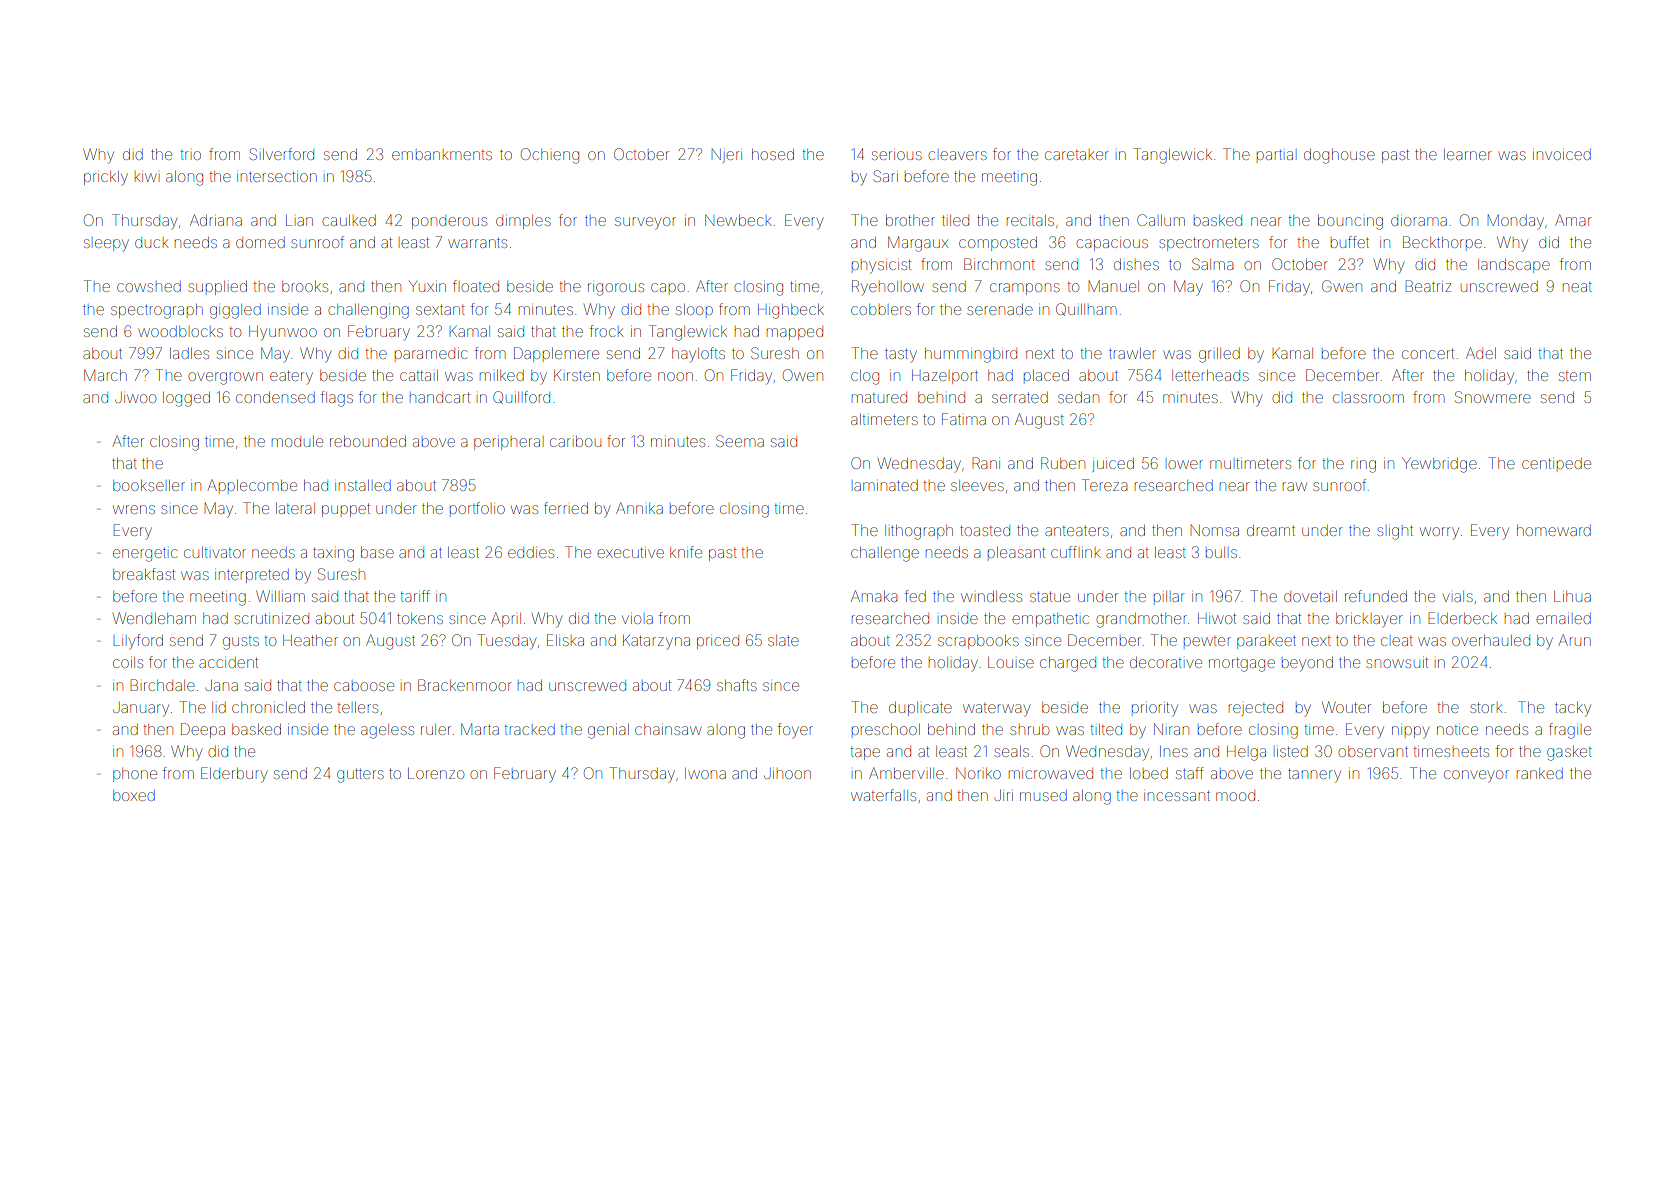 Image resolution: width=1675 pixels, height=1184 pixels. What do you see at coordinates (1077, 155) in the screenshot?
I see `caretaker` at bounding box center [1077, 155].
